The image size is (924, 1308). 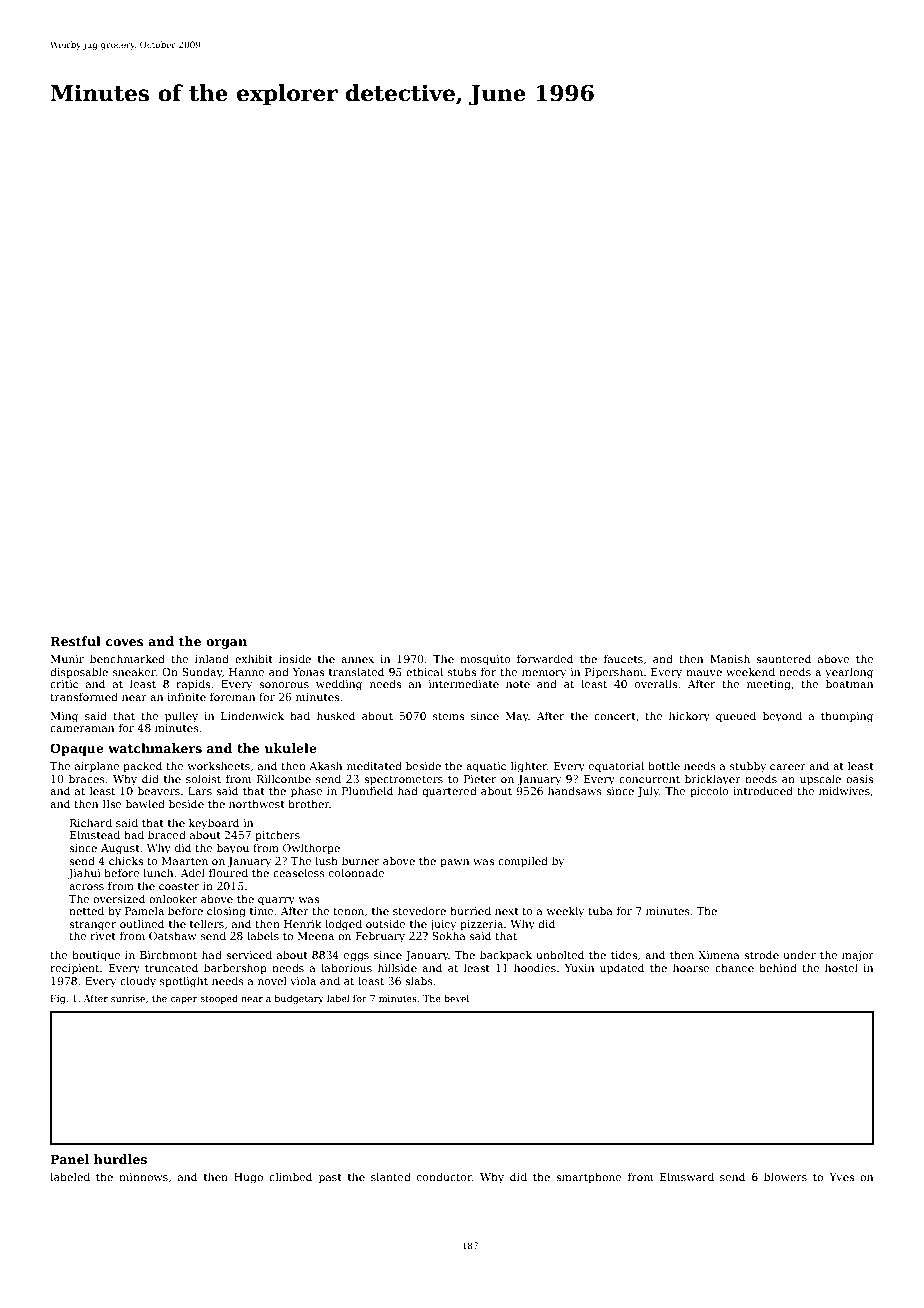 I want to click on forwarded, so click(x=545, y=658).
